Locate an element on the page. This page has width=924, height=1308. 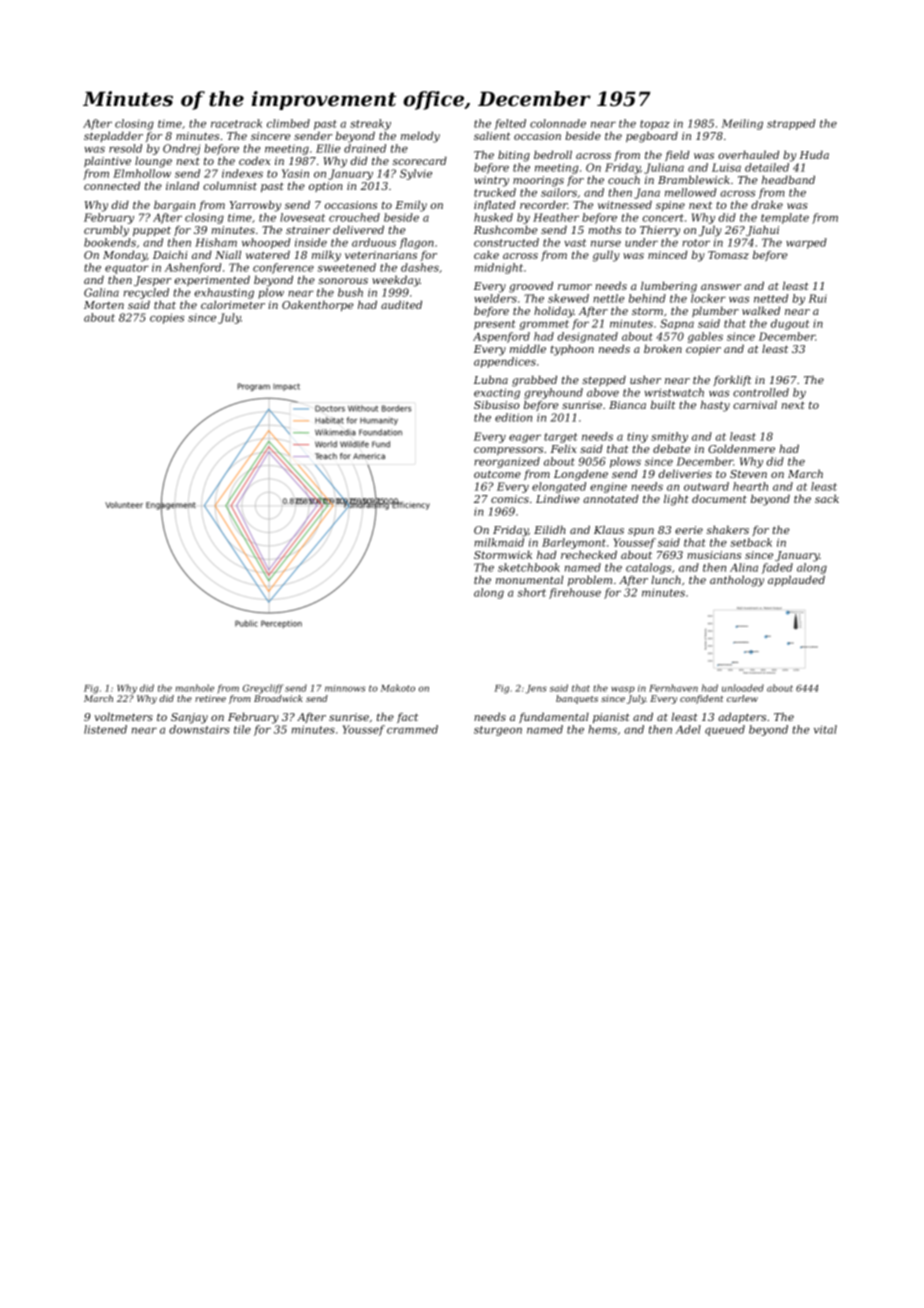
Hisham is located at coordinates (216, 242).
